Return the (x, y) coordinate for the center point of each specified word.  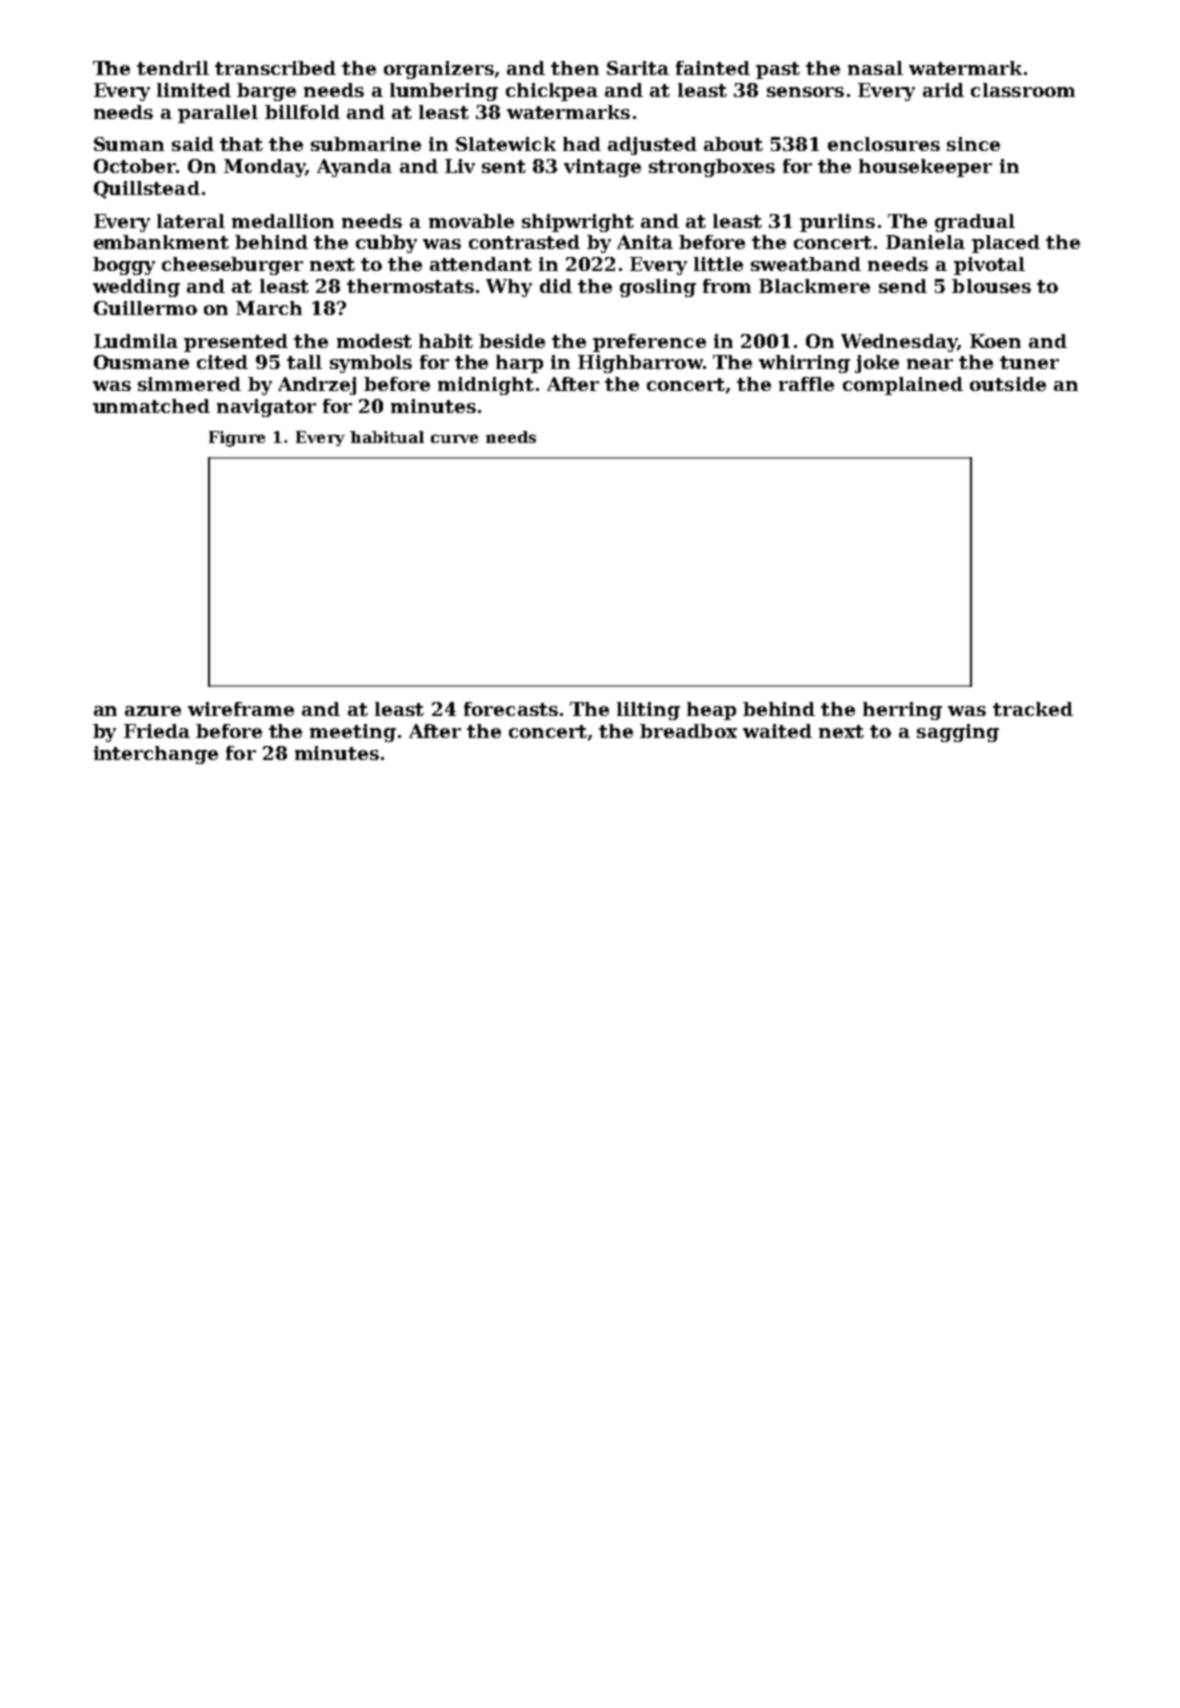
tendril (173, 68)
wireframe (241, 709)
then (575, 68)
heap (711, 711)
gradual (975, 223)
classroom (1023, 90)
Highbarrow (640, 364)
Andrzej (317, 386)
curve (454, 438)
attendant (481, 264)
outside (1008, 384)
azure (153, 711)
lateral (191, 221)
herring (902, 711)
